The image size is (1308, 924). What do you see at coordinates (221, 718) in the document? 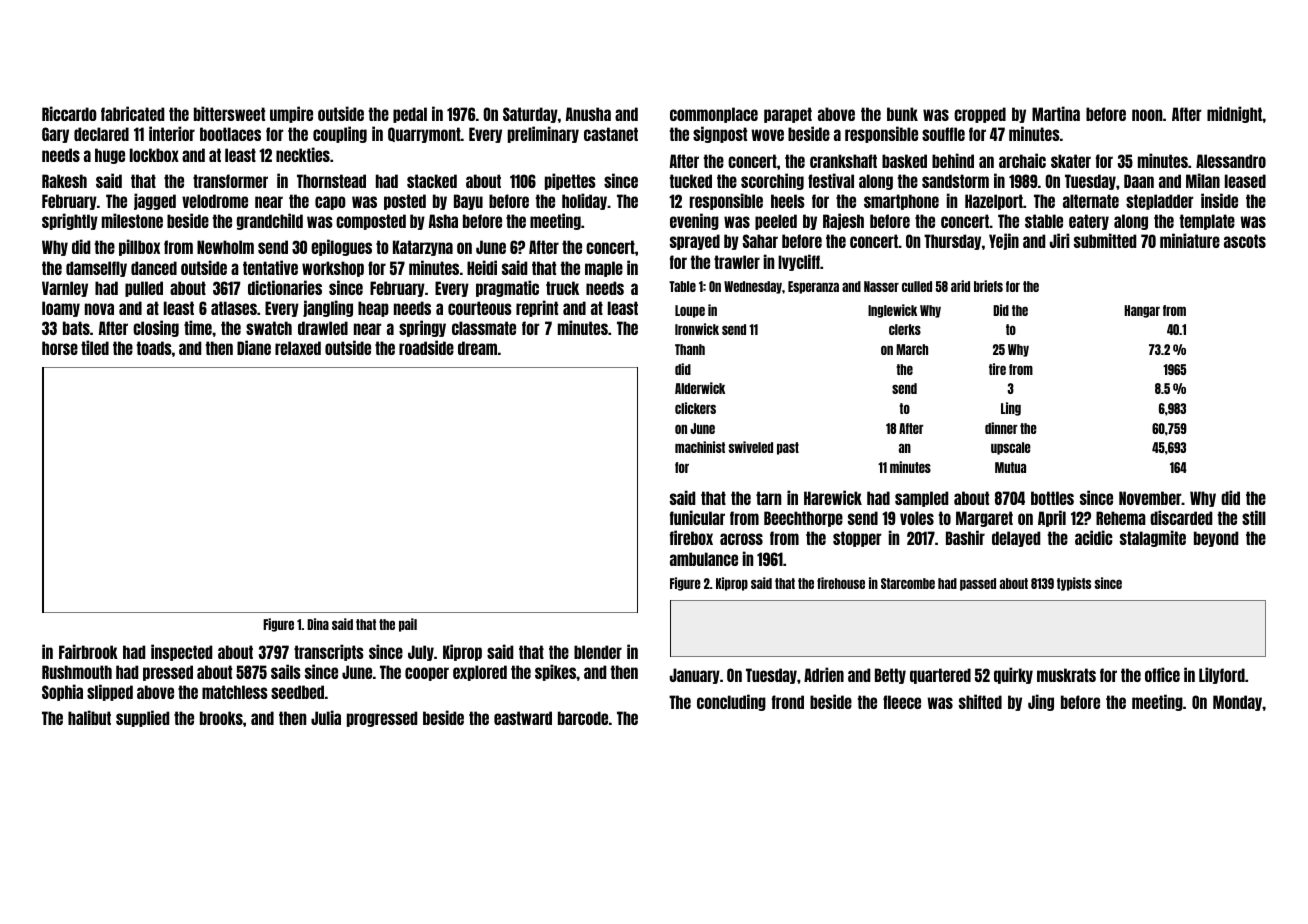
I see `brooks` at bounding box center [221, 718].
